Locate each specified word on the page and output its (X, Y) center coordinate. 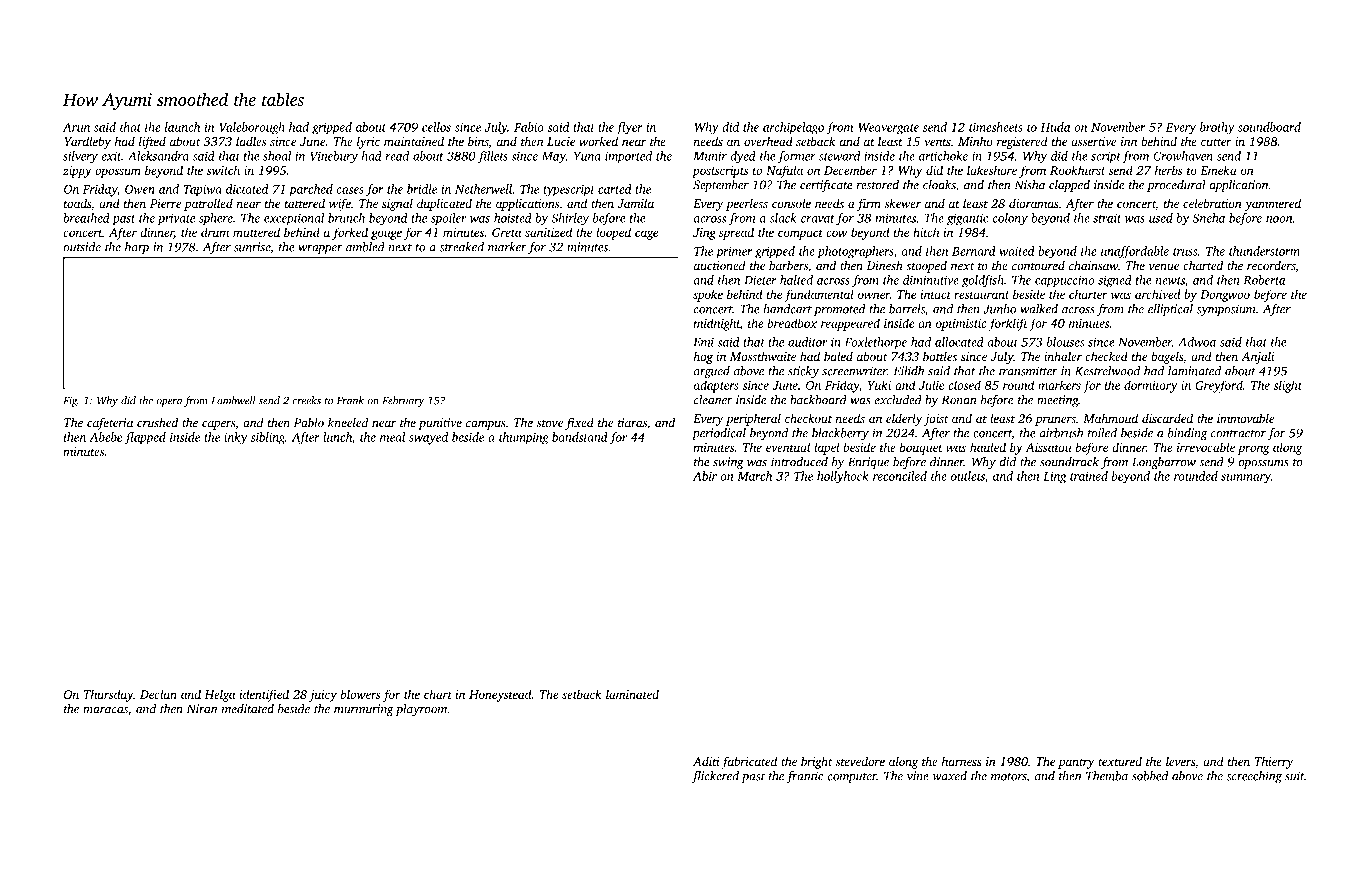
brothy (1217, 128)
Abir (705, 476)
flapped (145, 438)
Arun (76, 127)
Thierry (1274, 762)
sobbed (1150, 776)
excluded (898, 400)
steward (839, 156)
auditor (807, 342)
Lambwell (233, 400)
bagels (1167, 357)
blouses (1065, 342)
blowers (361, 694)
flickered (715, 777)
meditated (248, 709)
